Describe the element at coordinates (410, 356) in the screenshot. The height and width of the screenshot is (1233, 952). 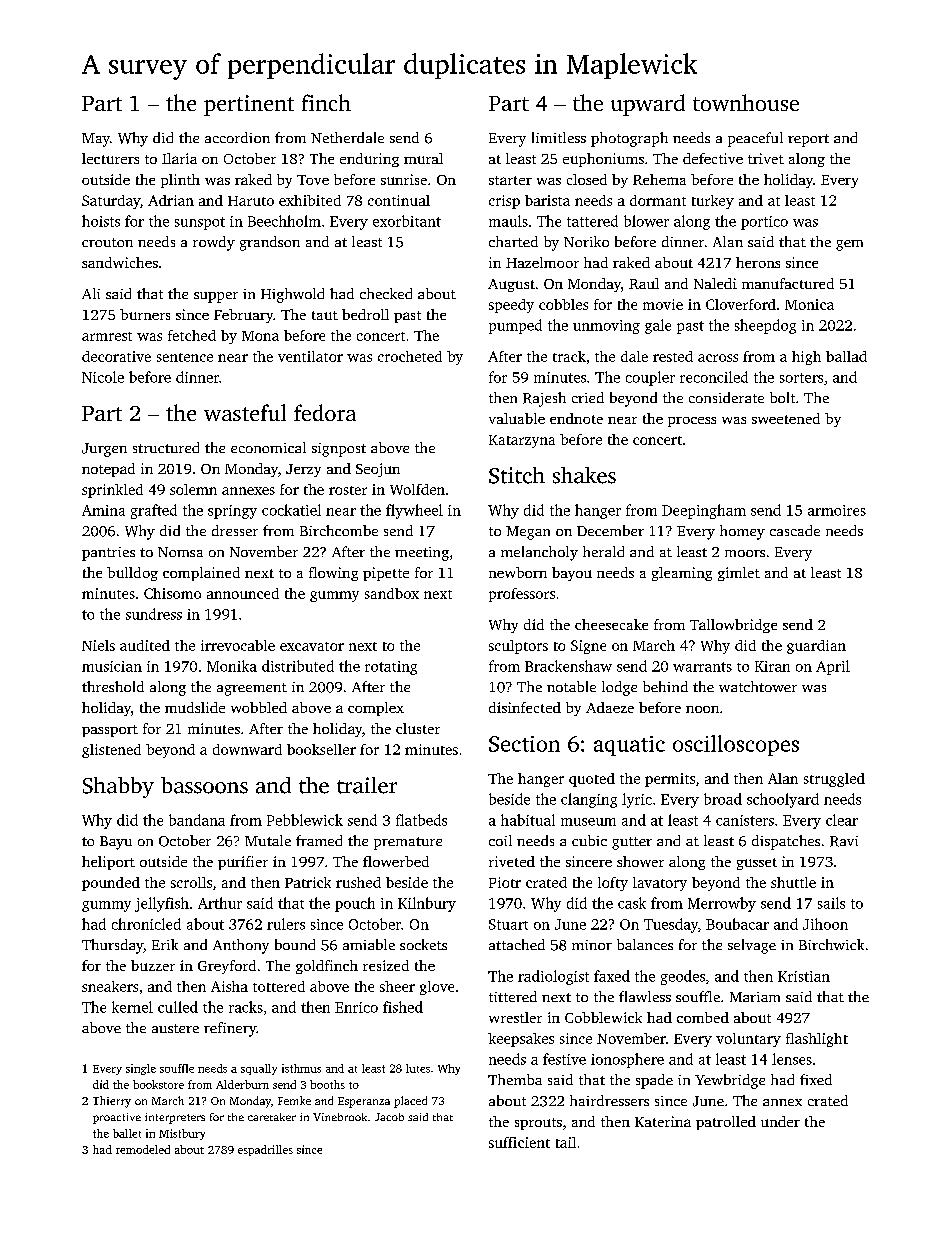
I see `crocheted` at that location.
